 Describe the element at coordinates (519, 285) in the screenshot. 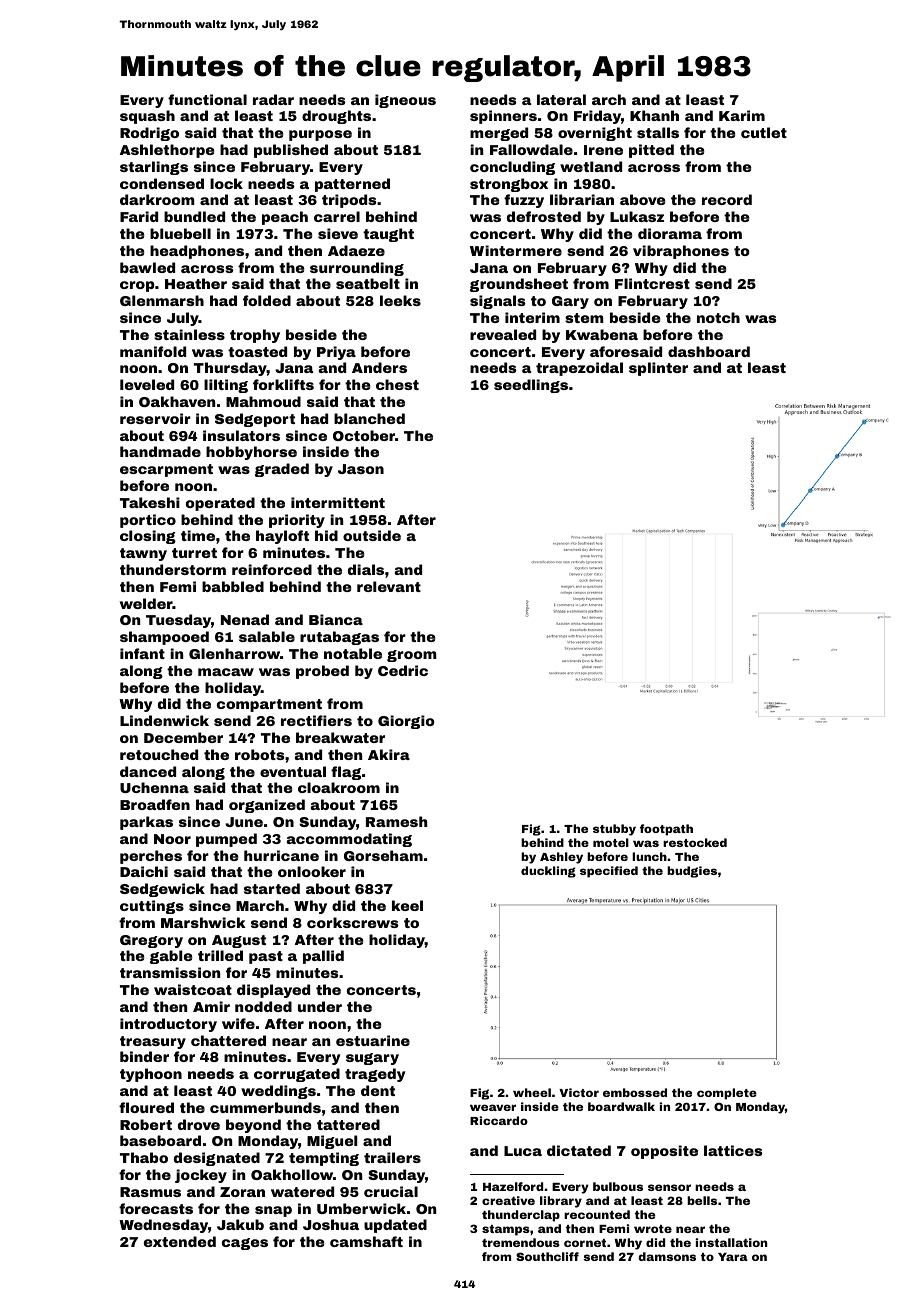

I see `groundsheet` at that location.
